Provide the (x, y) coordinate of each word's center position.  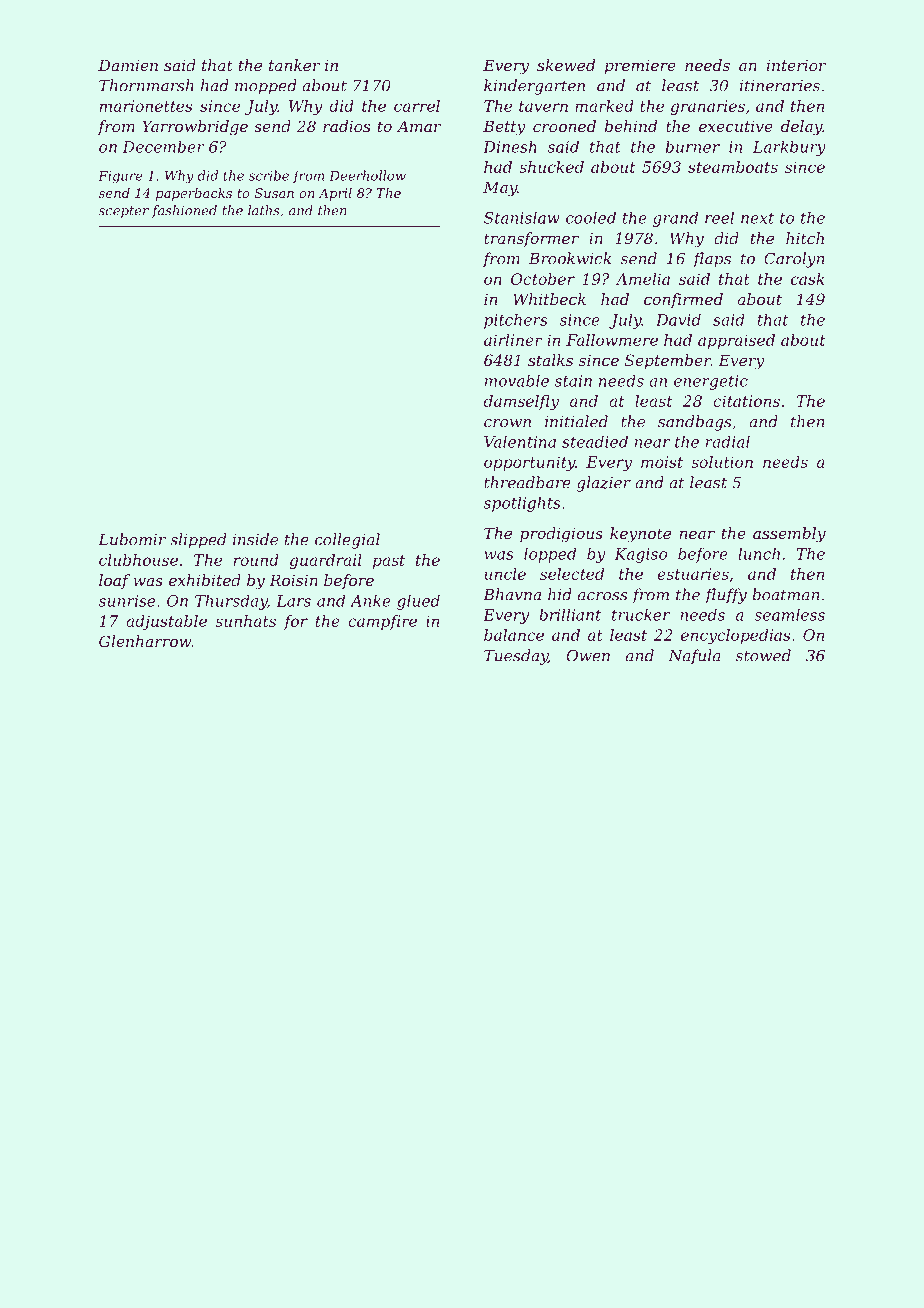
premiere (640, 66)
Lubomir (132, 539)
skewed (566, 65)
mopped (266, 87)
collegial (347, 541)
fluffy (726, 596)
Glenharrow (145, 641)
